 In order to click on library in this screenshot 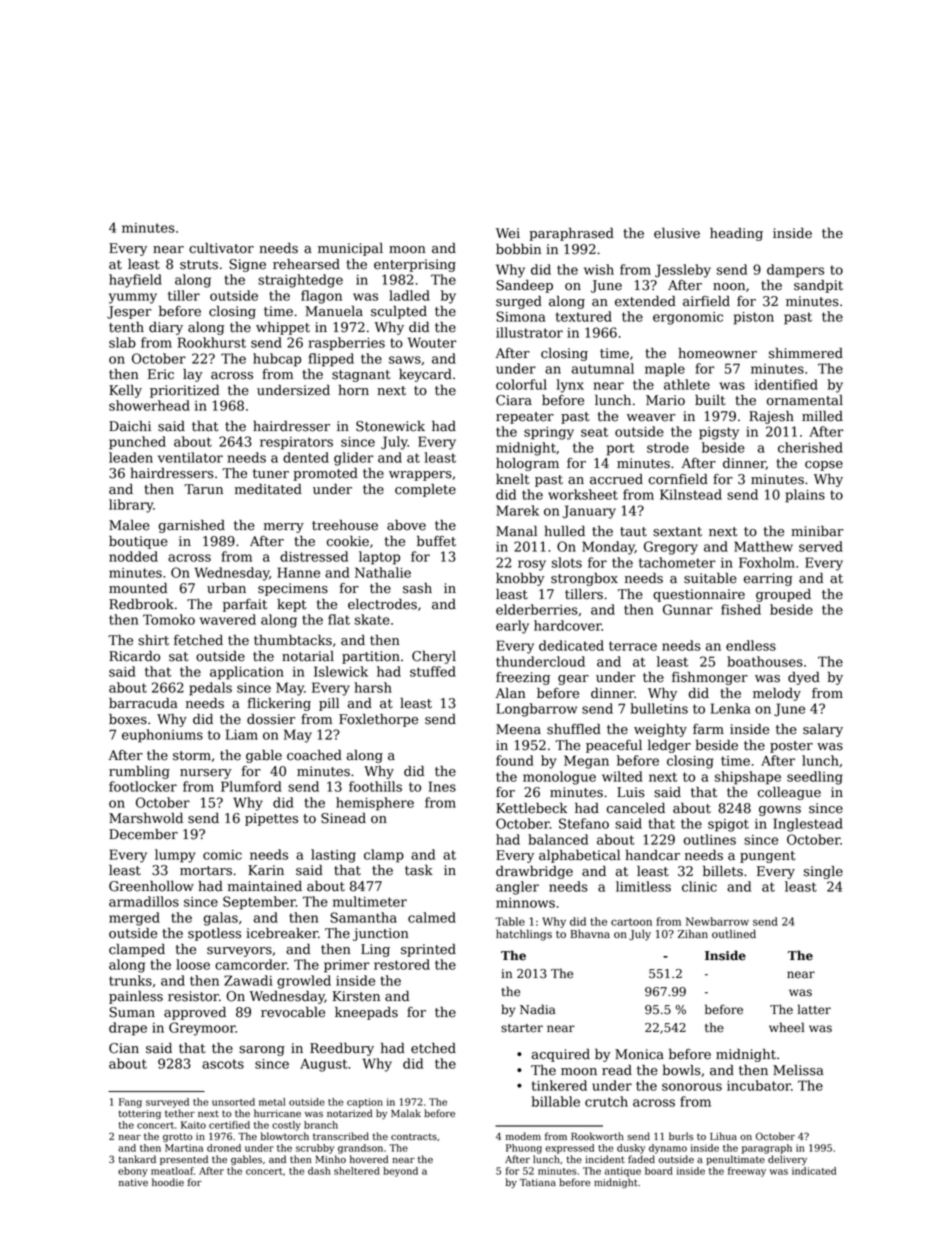, I will do `click(131, 506)`.
